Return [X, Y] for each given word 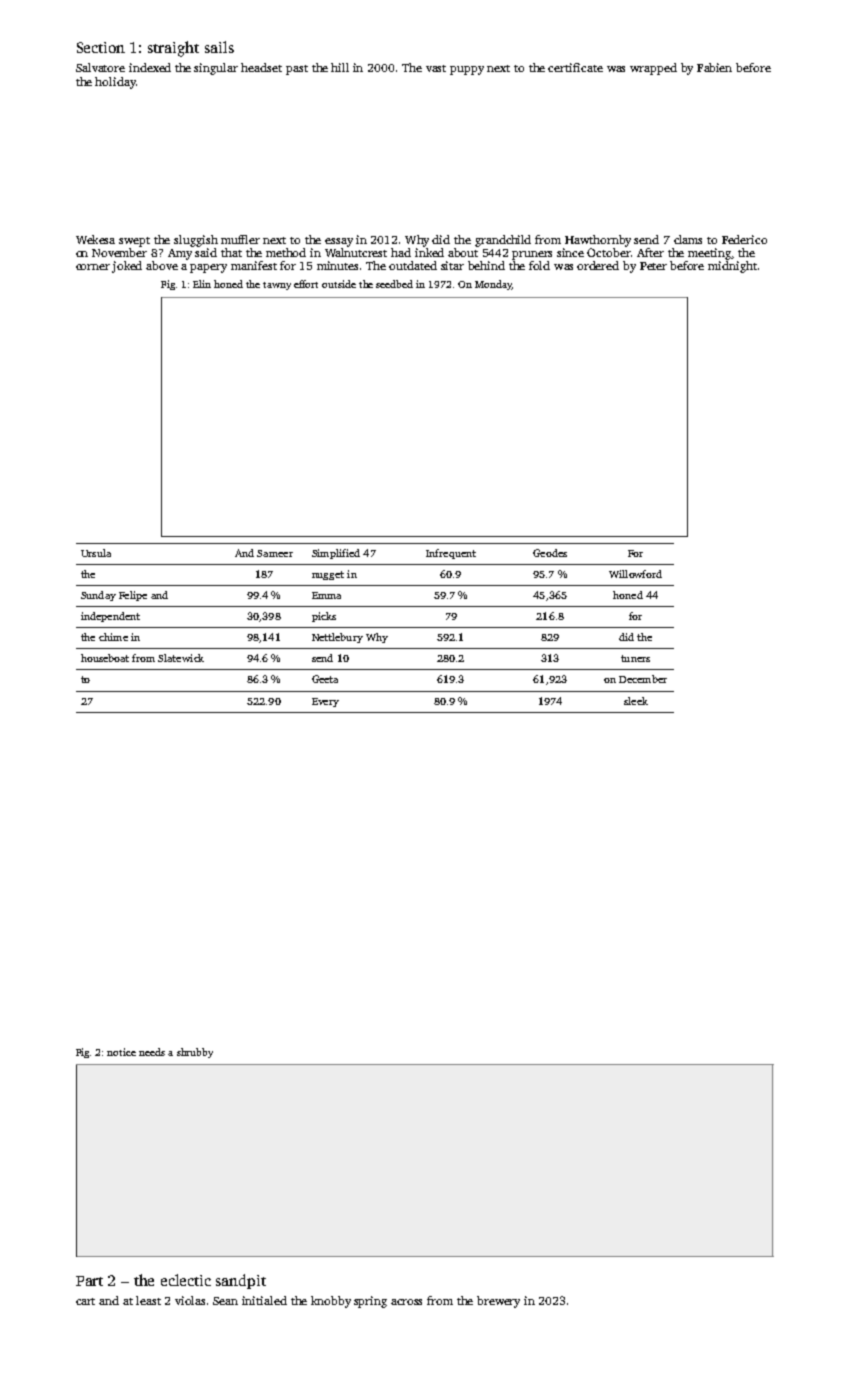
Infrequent [451, 554]
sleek [636, 701]
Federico [744, 239]
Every [325, 702]
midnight [732, 267]
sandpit [241, 1281]
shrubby [195, 1053]
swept [134, 242]
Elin [202, 284]
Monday [493, 285]
